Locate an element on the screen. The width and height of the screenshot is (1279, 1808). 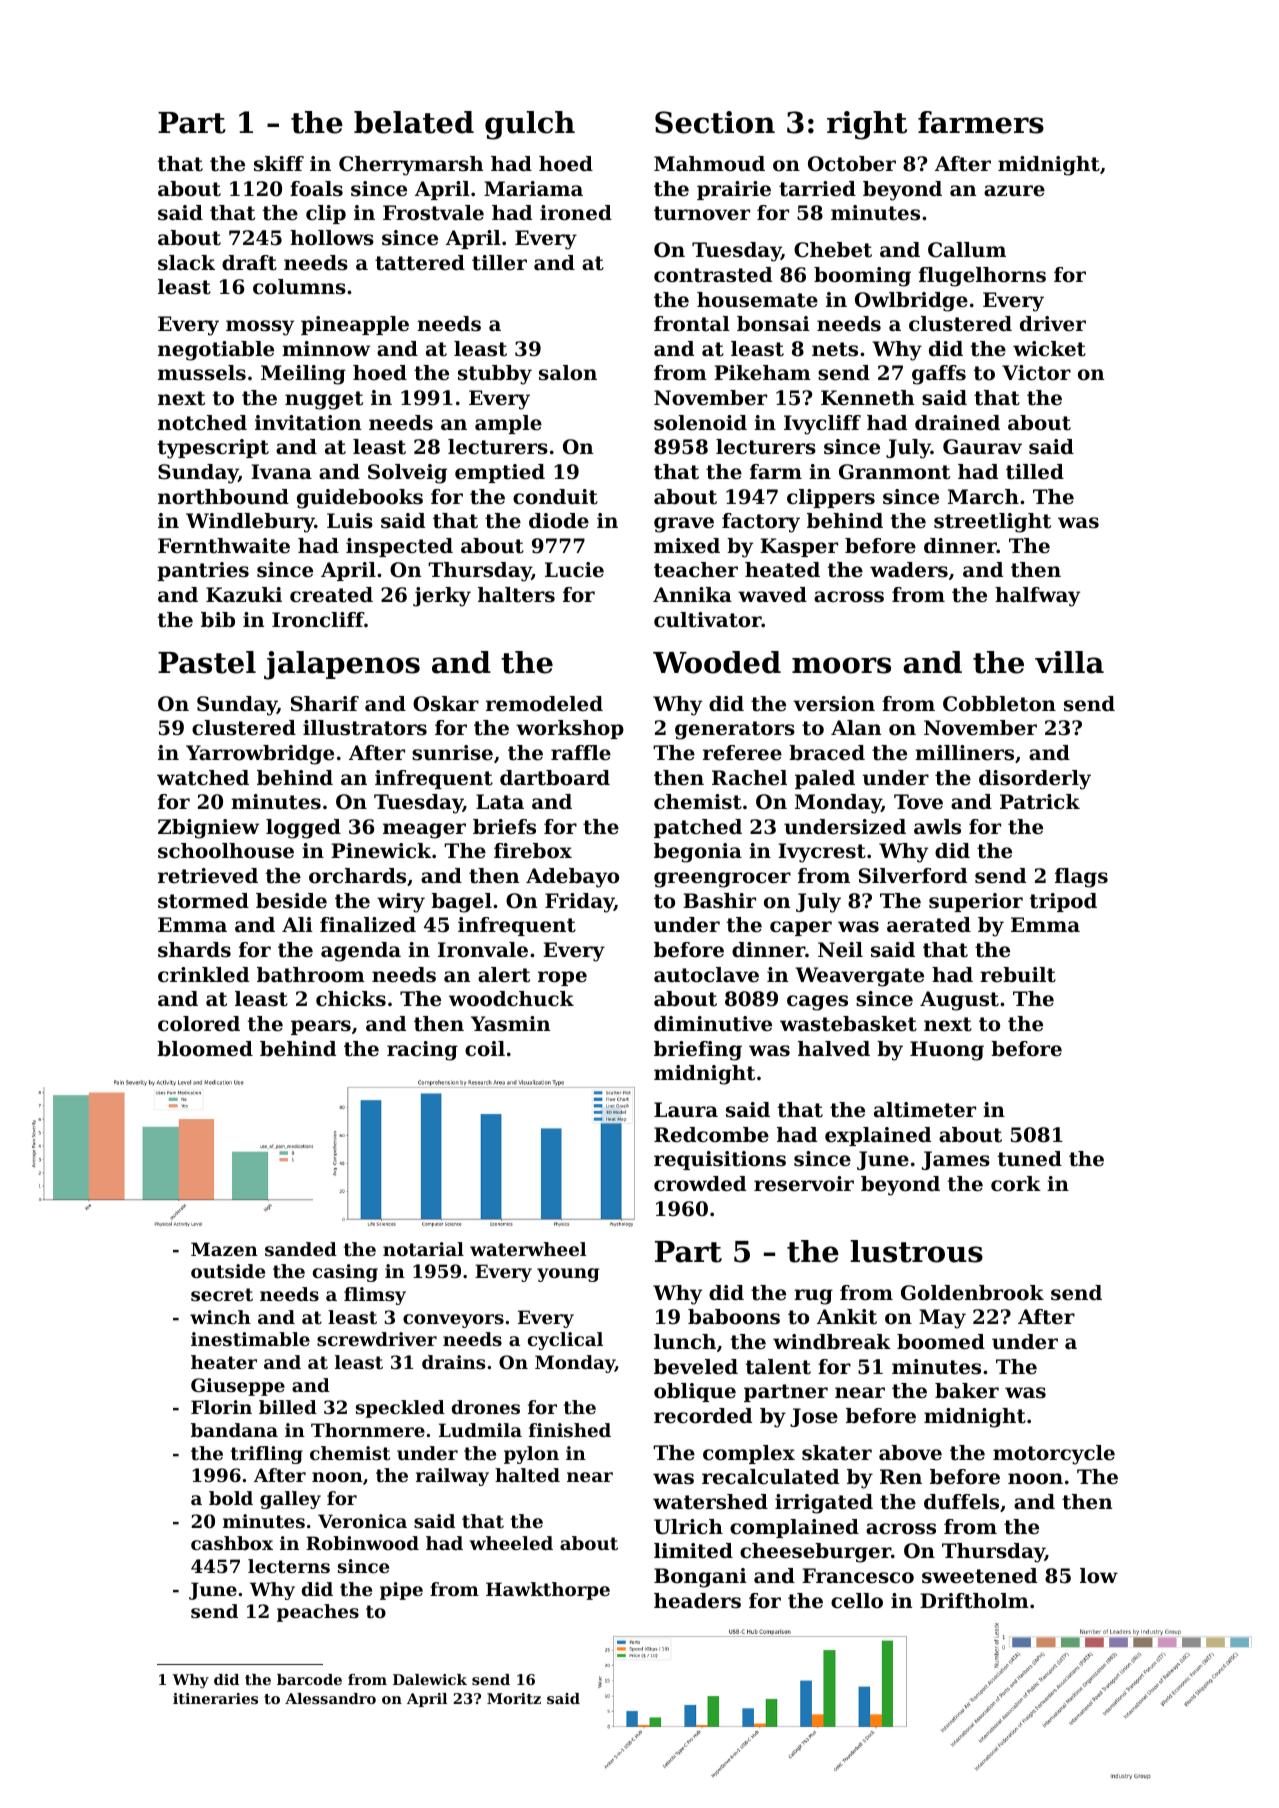
Owlbridge is located at coordinates (911, 302).
